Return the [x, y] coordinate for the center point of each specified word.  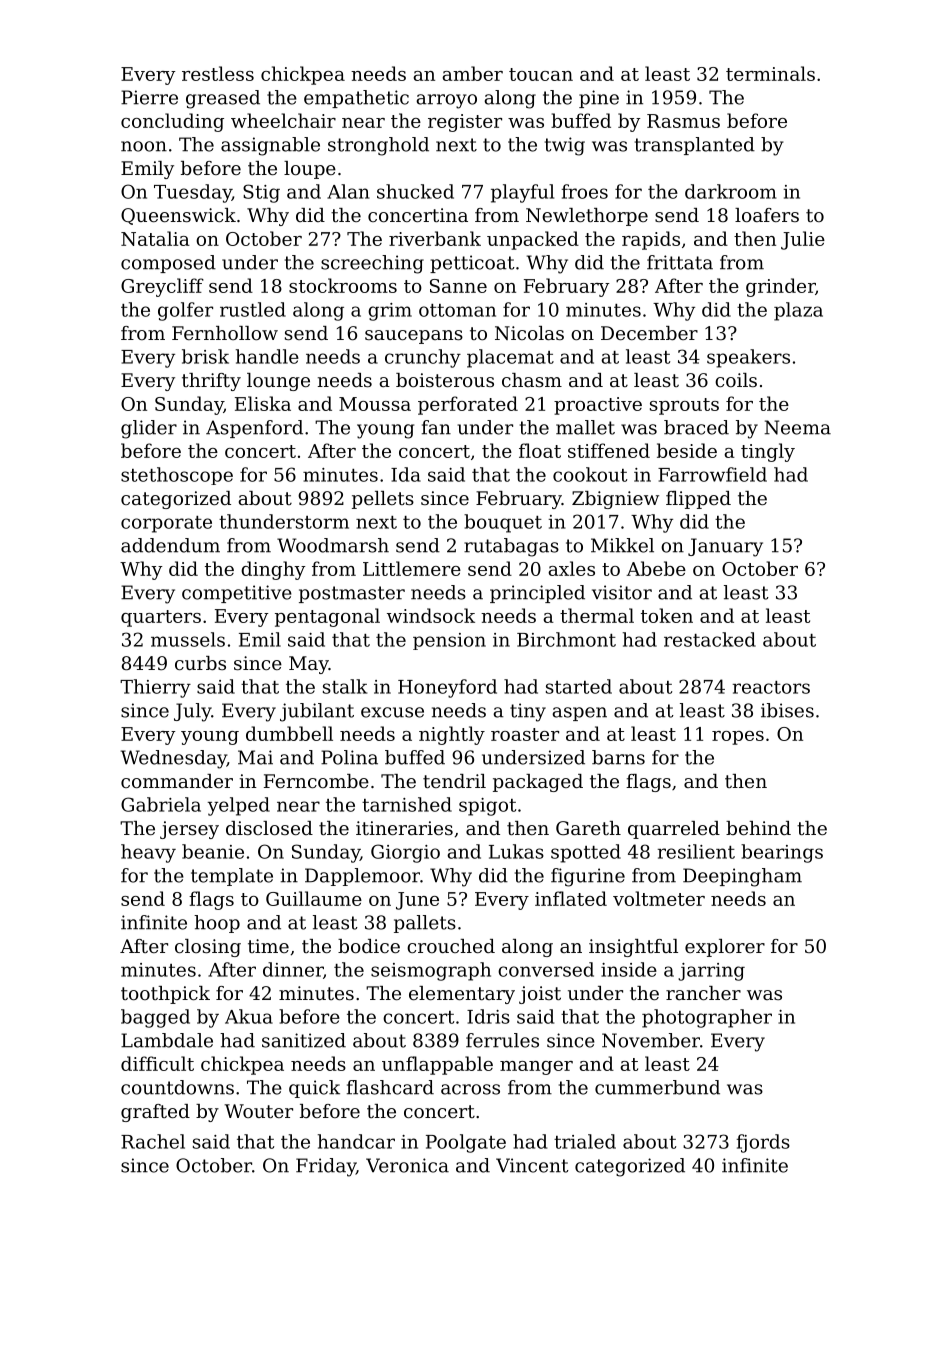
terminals [770, 73]
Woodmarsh [333, 545]
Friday [326, 1167]
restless [218, 73]
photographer [707, 1018]
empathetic [356, 99]
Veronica [407, 1165]
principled [537, 594]
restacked [710, 639]
